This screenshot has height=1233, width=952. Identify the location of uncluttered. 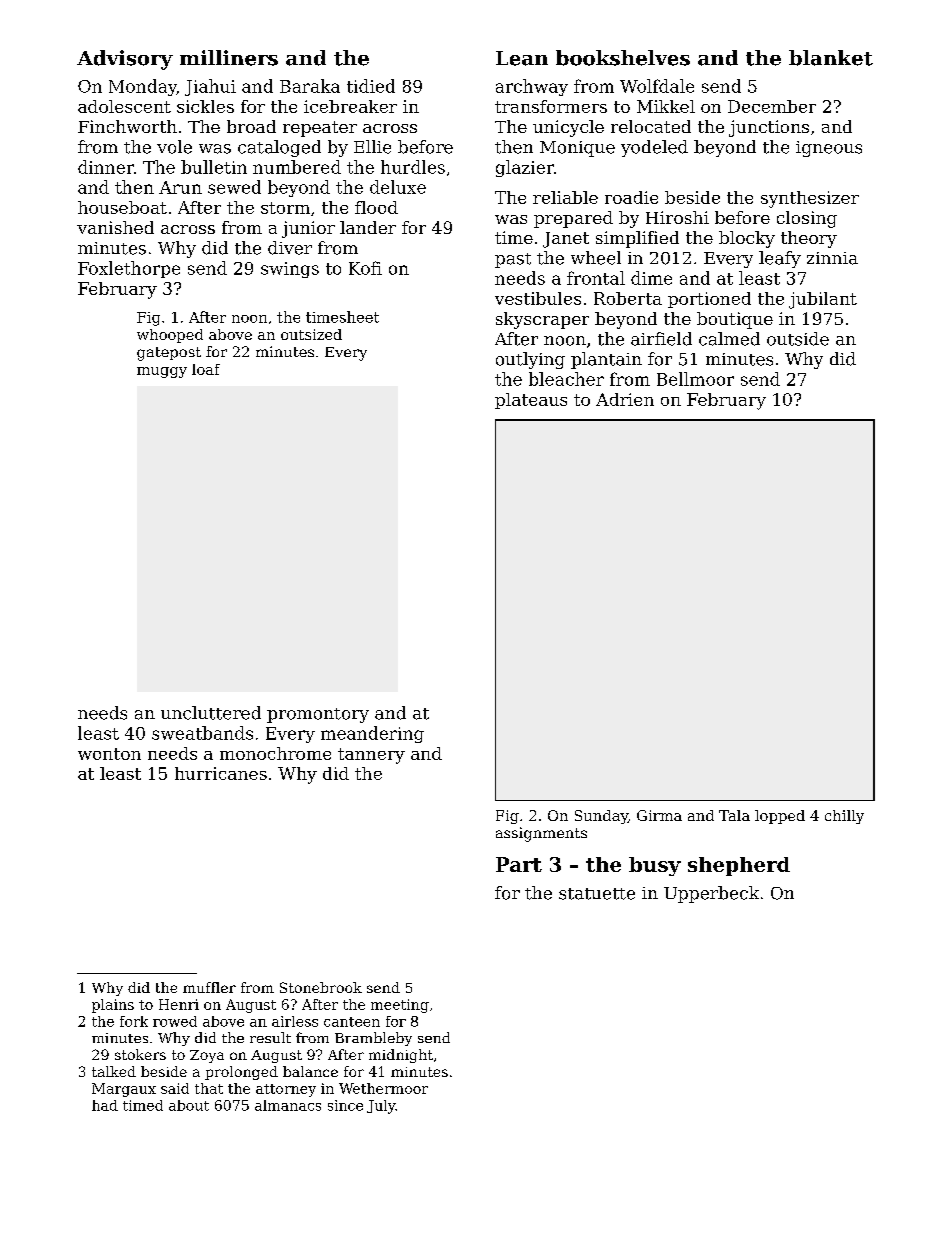
(211, 713).
